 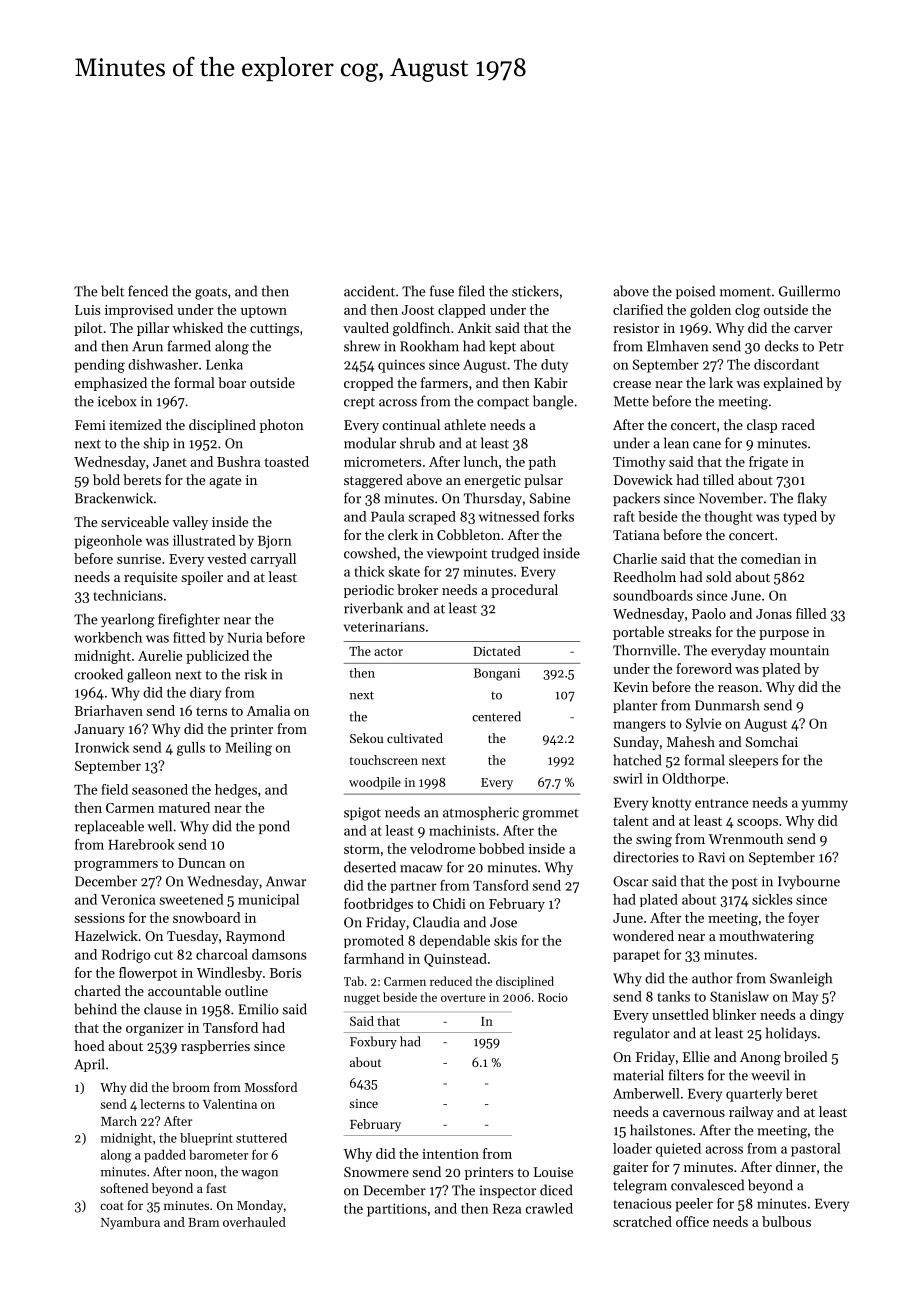 I want to click on partitions, so click(x=397, y=1210).
